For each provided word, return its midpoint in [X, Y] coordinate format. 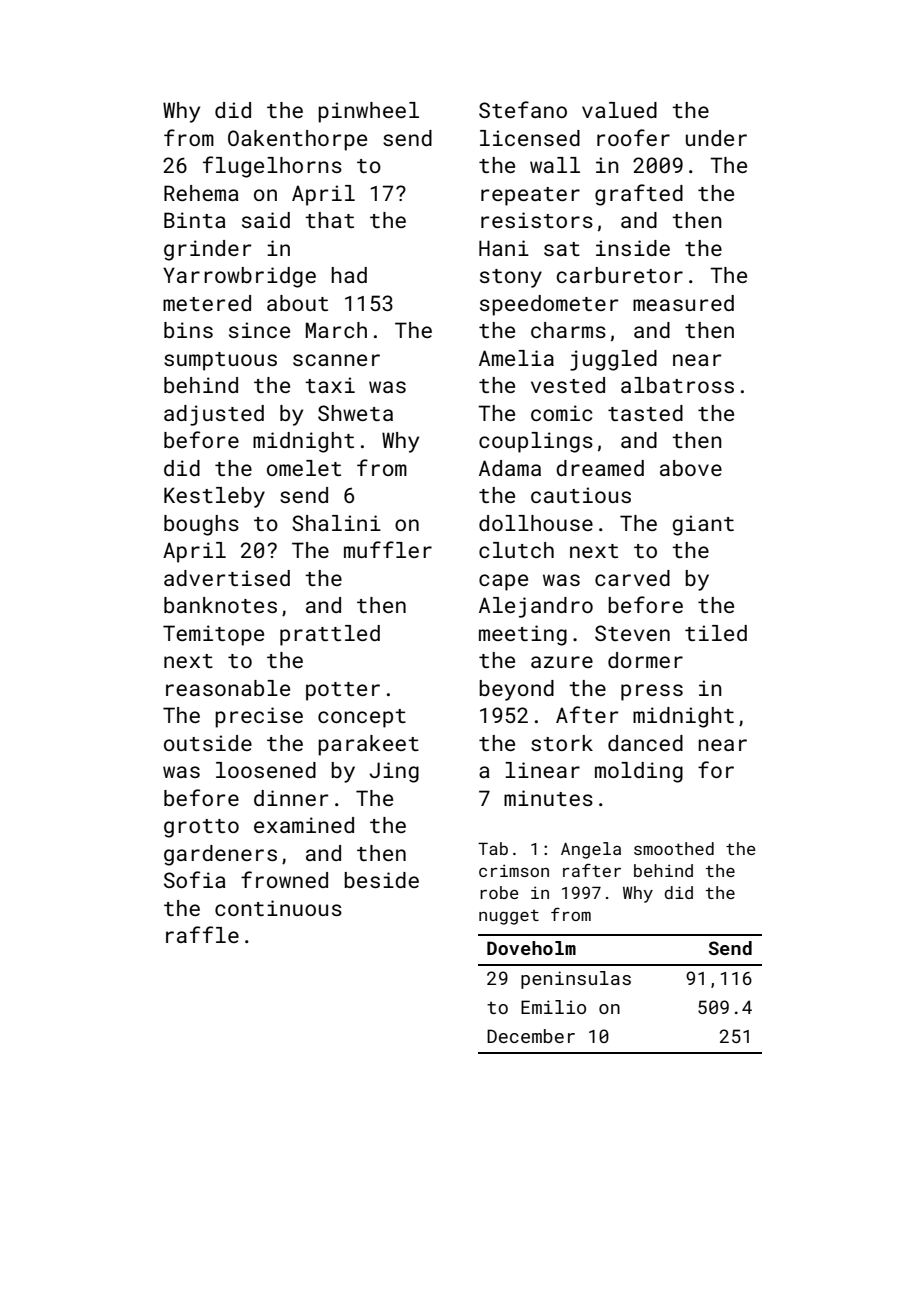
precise [259, 717]
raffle [202, 934]
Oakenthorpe [297, 140]
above [691, 468]
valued [619, 110]
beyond [516, 690]
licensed [530, 138]
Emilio [553, 1007]
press [652, 692]
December [531, 1036]
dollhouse [536, 523]
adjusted [214, 415]
